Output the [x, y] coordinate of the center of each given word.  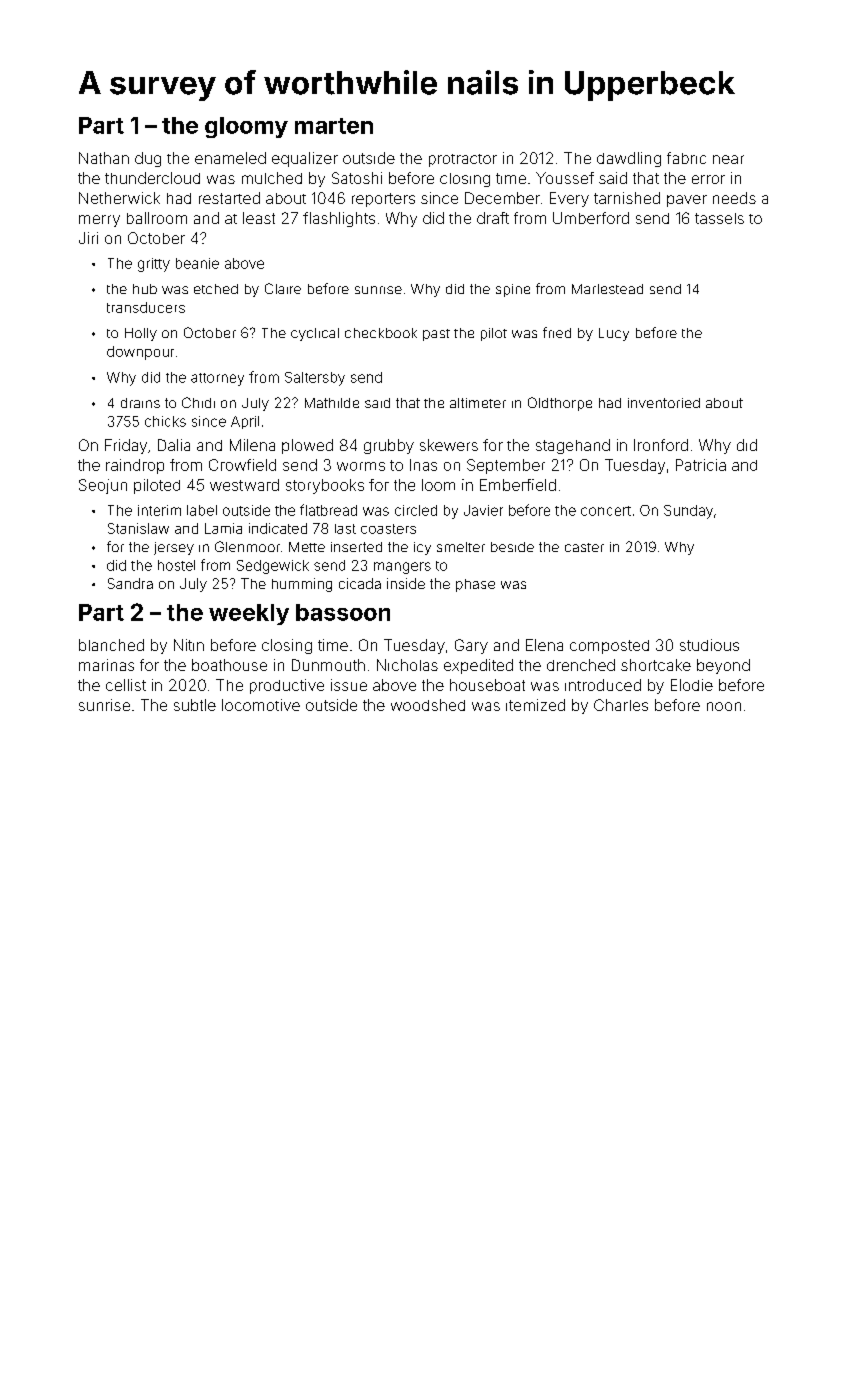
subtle [195, 705]
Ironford [661, 445]
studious [709, 645]
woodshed [428, 705]
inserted [356, 547]
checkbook [381, 333]
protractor [463, 160]
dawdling [629, 159]
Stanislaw [138, 528]
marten [334, 126]
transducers [146, 307]
